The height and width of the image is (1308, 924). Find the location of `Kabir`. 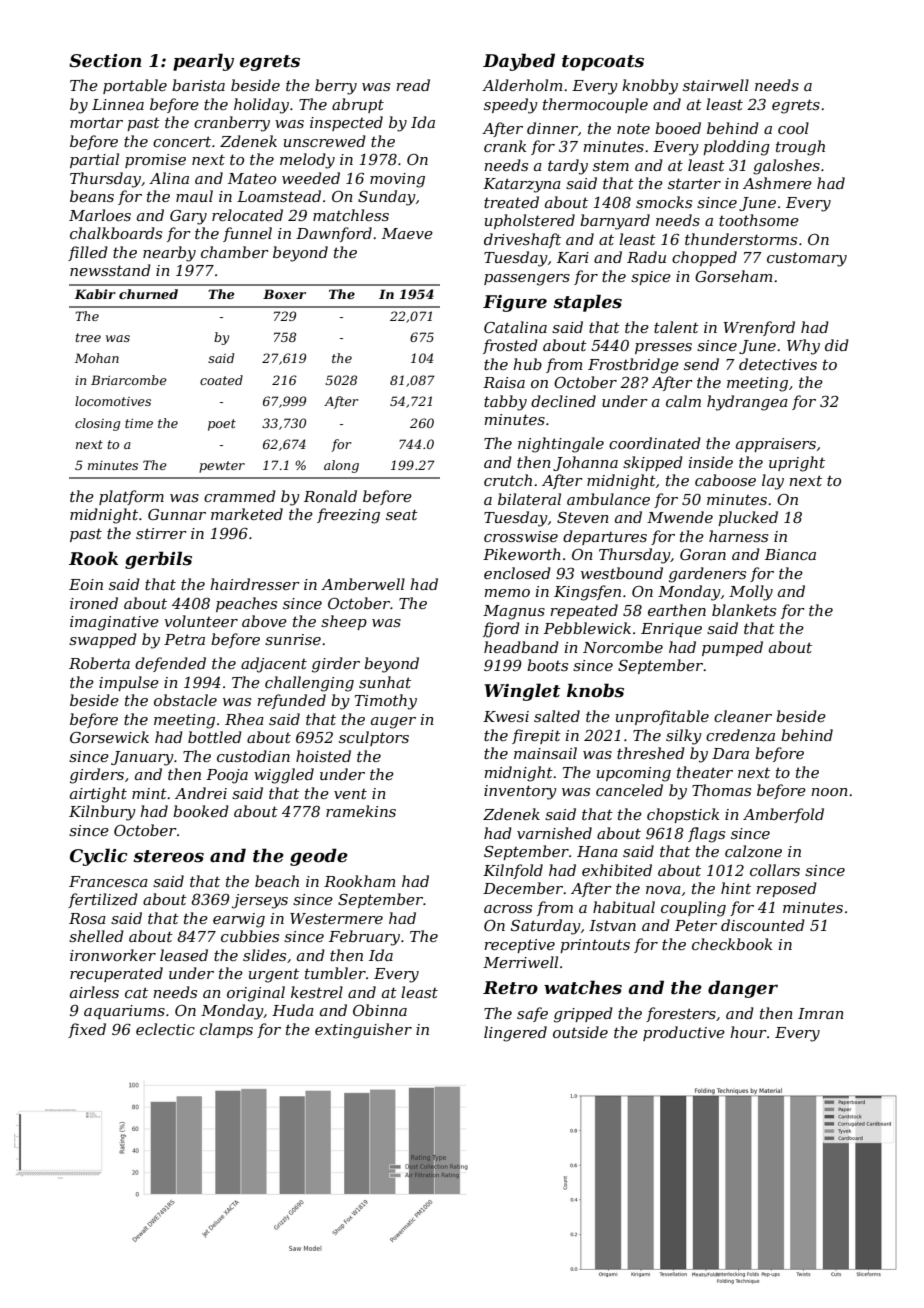

Kabir is located at coordinates (95, 294).
